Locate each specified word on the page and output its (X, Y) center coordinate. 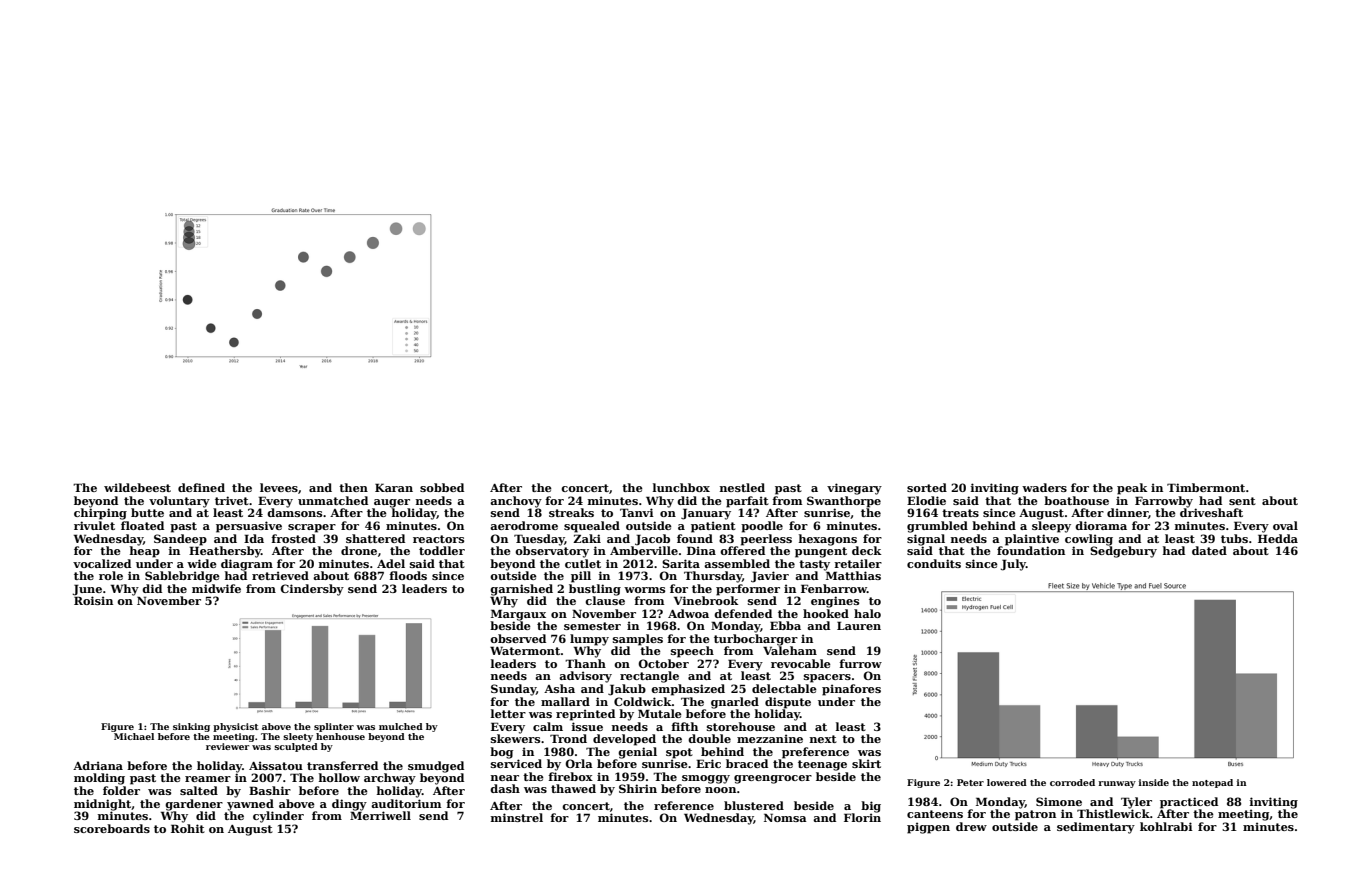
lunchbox (681, 487)
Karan (394, 487)
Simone (1059, 801)
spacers (827, 678)
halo (867, 613)
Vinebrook (706, 600)
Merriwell (380, 815)
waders (1044, 487)
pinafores (851, 690)
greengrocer (773, 779)
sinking (191, 727)
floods (408, 575)
